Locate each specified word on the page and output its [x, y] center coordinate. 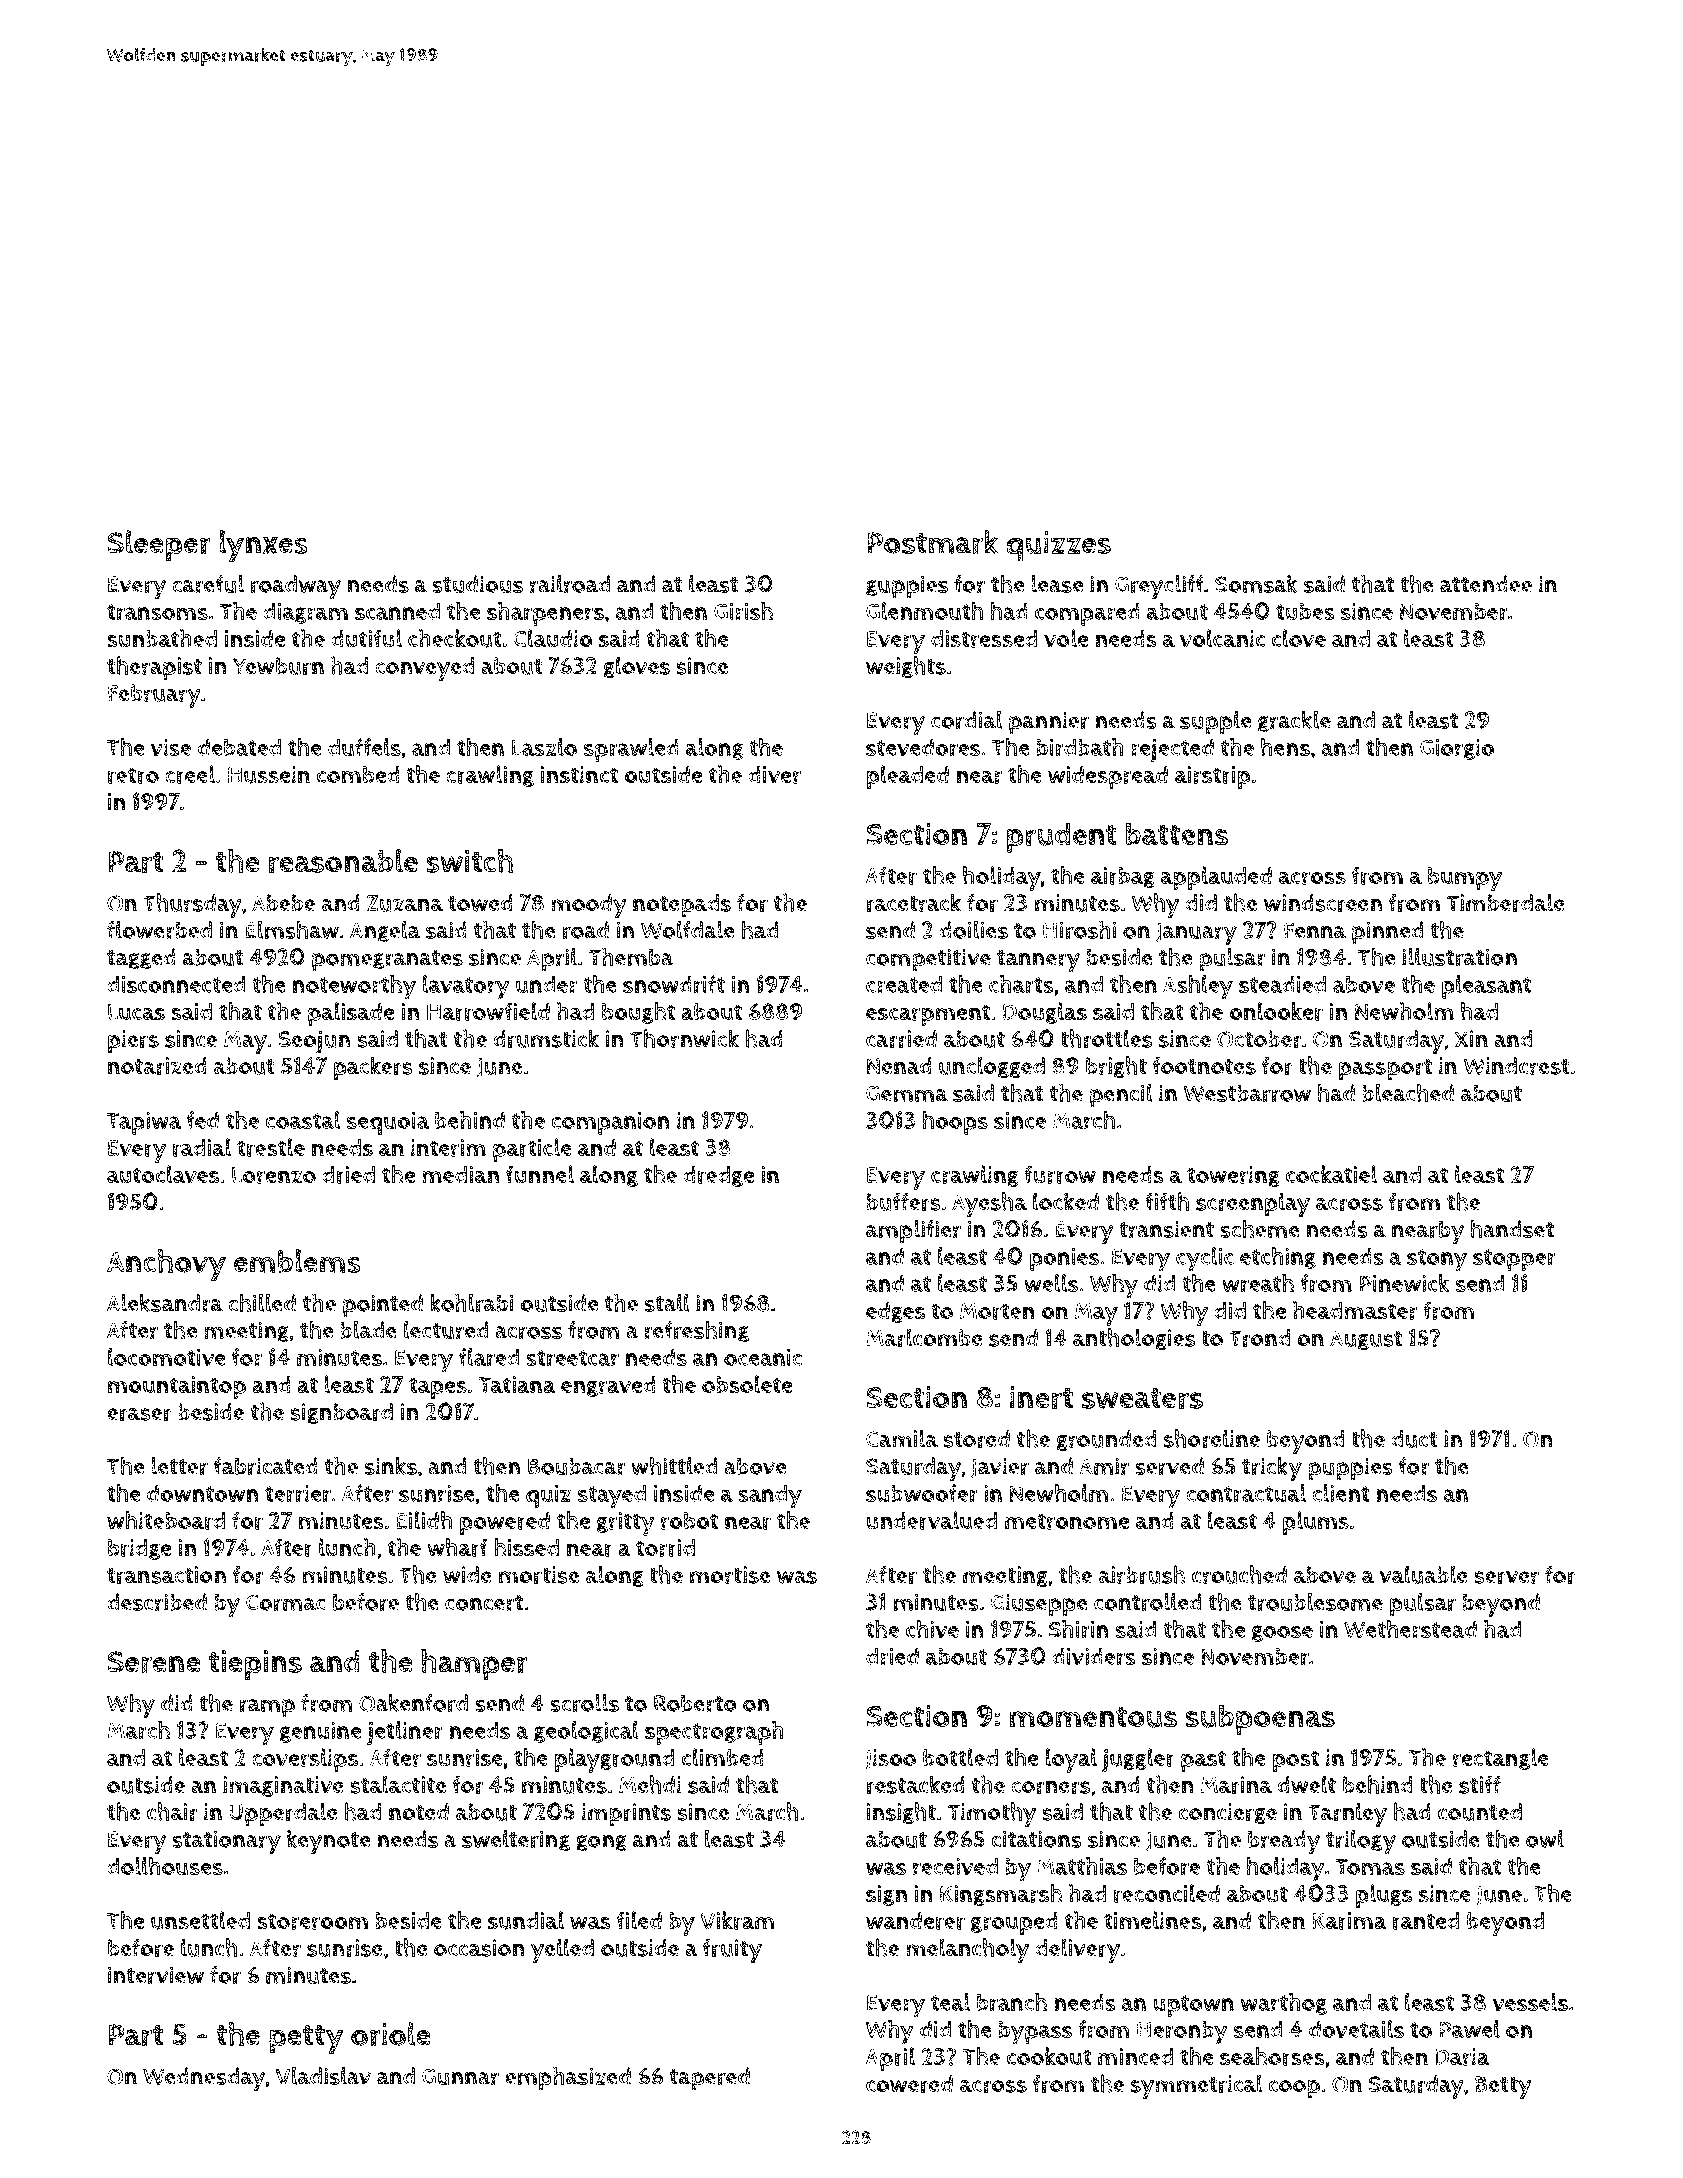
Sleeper [159, 545]
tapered [710, 2079]
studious [477, 584]
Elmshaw [292, 929]
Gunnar [460, 2077]
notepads [682, 905]
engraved [608, 1386]
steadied [1282, 984]
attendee [1486, 584]
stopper [1514, 1260]
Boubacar [577, 1466]
